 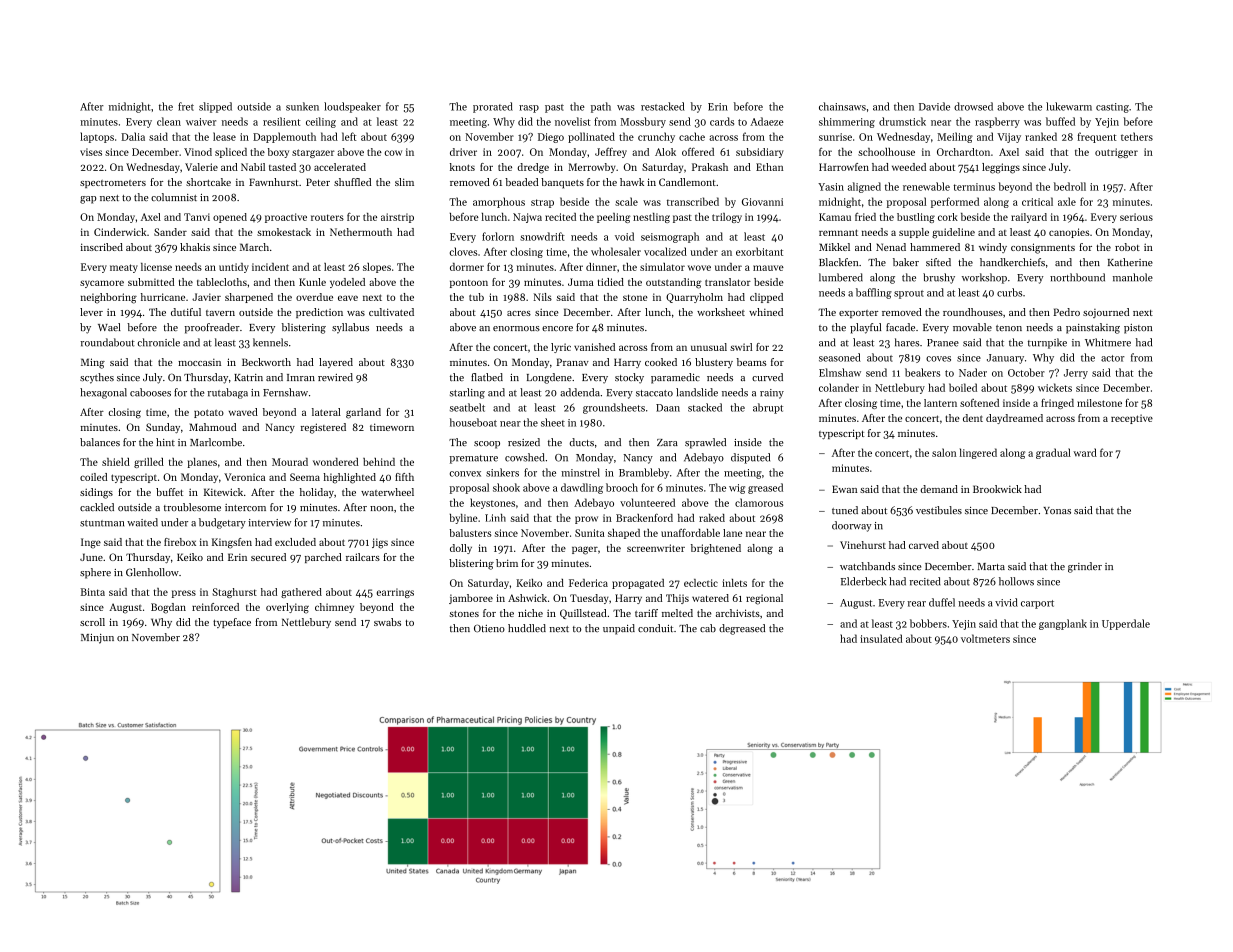 What do you see at coordinates (694, 298) in the screenshot?
I see `Quarryholm` at bounding box center [694, 298].
